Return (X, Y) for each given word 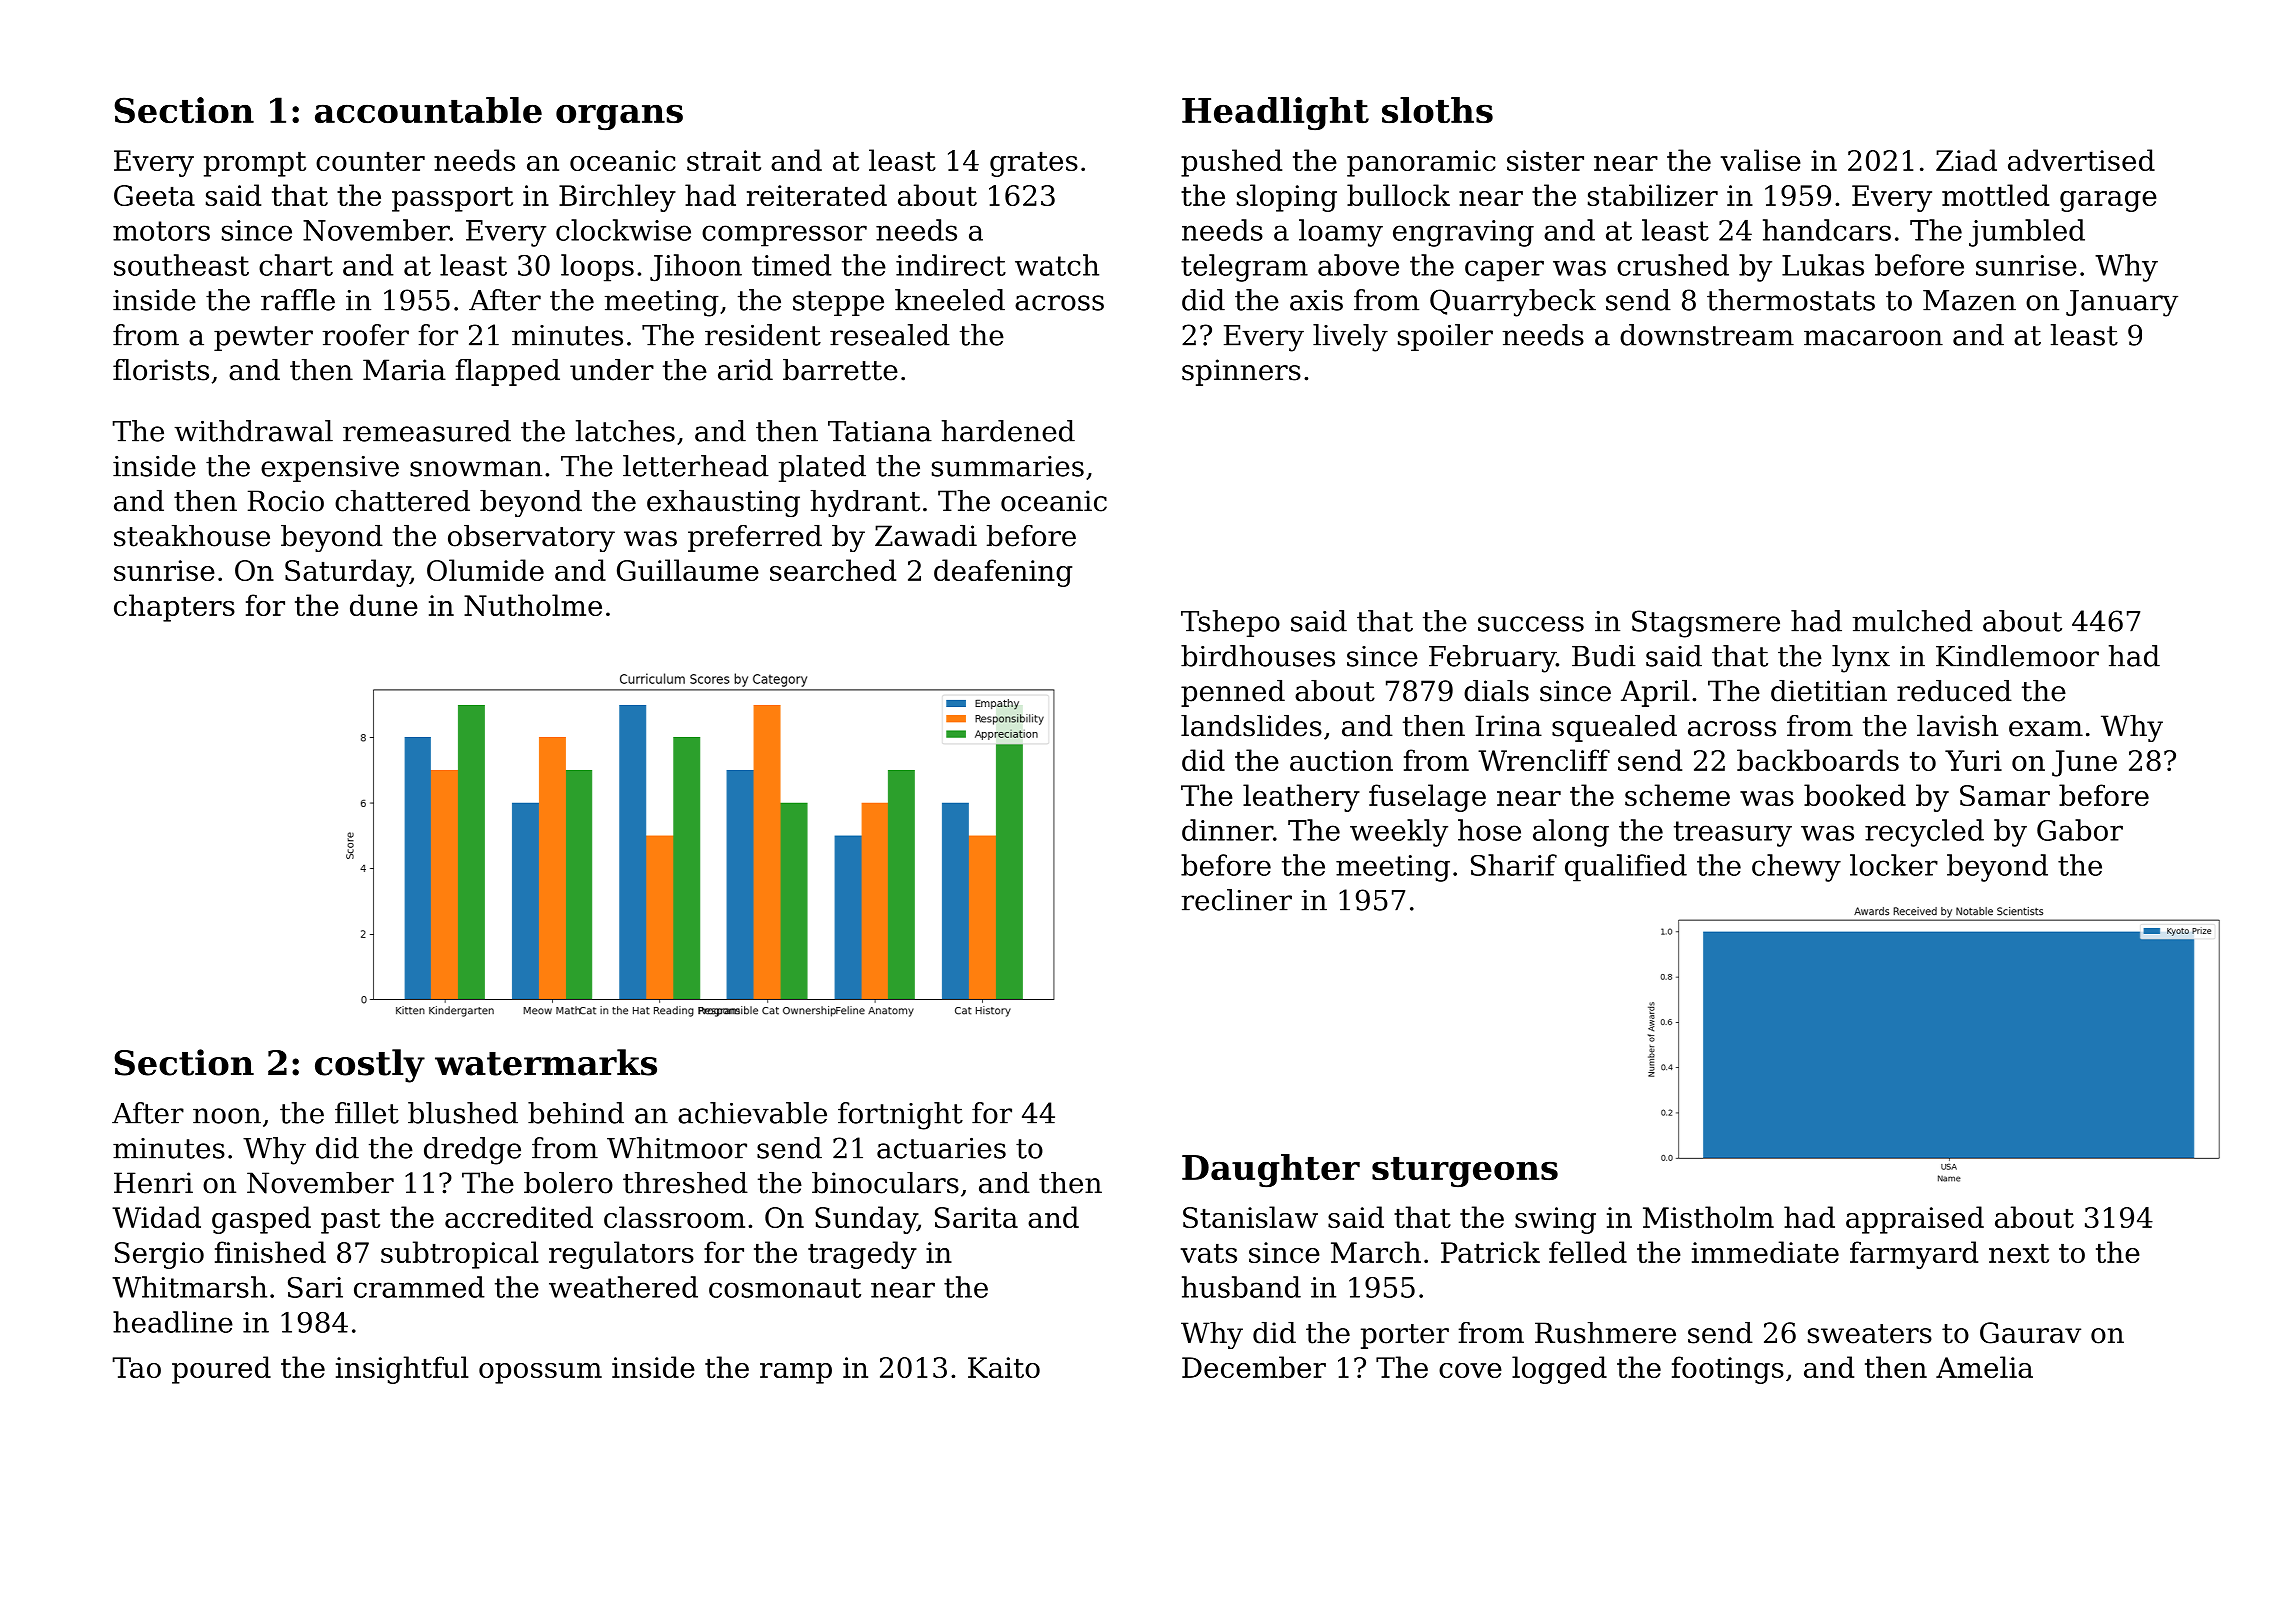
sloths (1437, 110)
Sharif (1514, 865)
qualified (1626, 868)
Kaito (1004, 1367)
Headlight (1275, 113)
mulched (1913, 621)
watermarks (546, 1062)
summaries (1008, 466)
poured (221, 1370)
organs (619, 117)
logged (1559, 1370)
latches (625, 431)
